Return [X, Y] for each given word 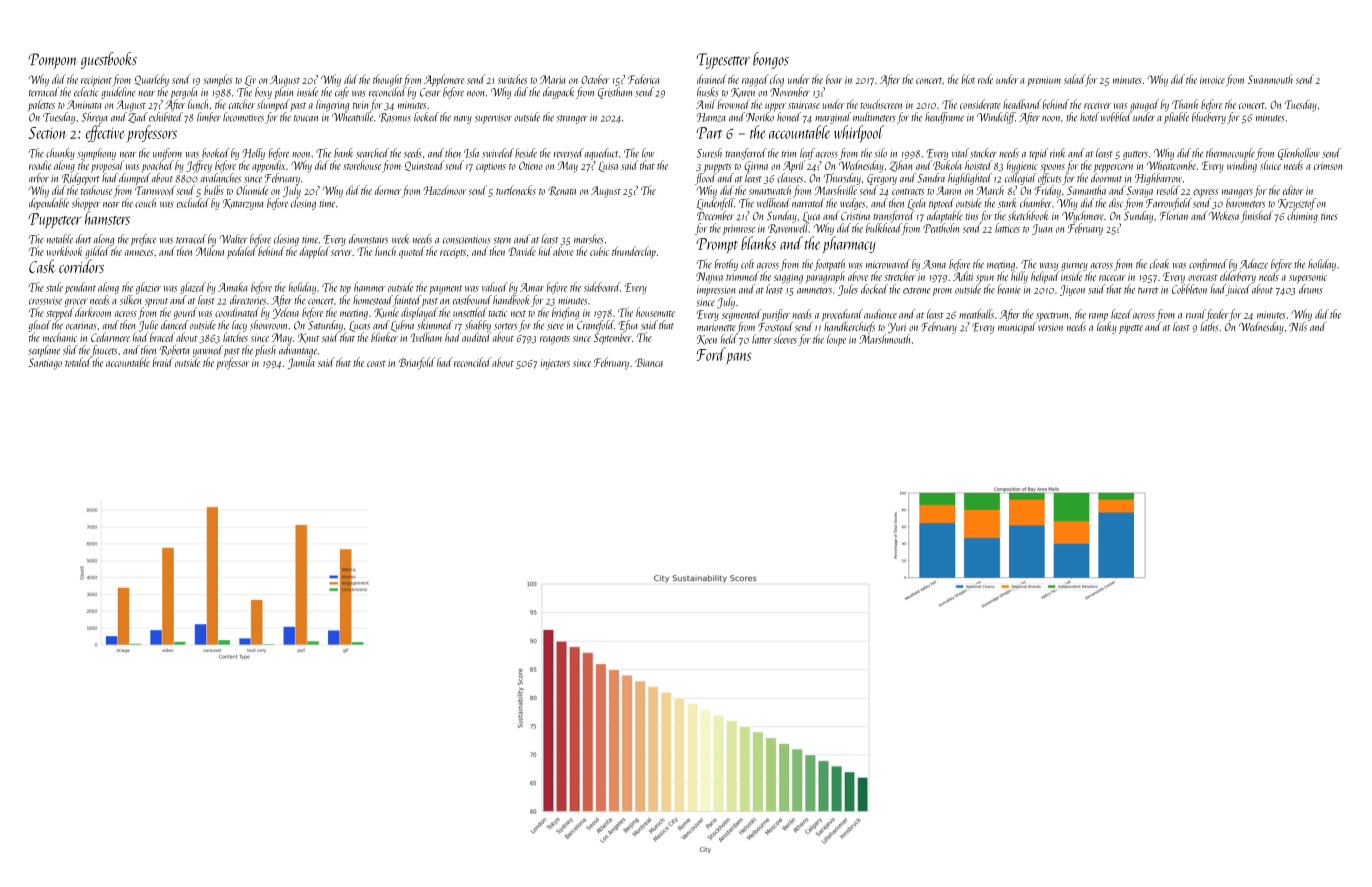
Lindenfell [715, 204]
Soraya [1140, 192]
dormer [388, 190]
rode [985, 79]
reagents [555, 340]
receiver [1097, 105]
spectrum [1052, 316]
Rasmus [395, 117]
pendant [80, 288]
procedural [842, 315]
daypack [558, 93]
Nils [1298, 327]
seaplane [44, 351]
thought [388, 80]
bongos [771, 60]
